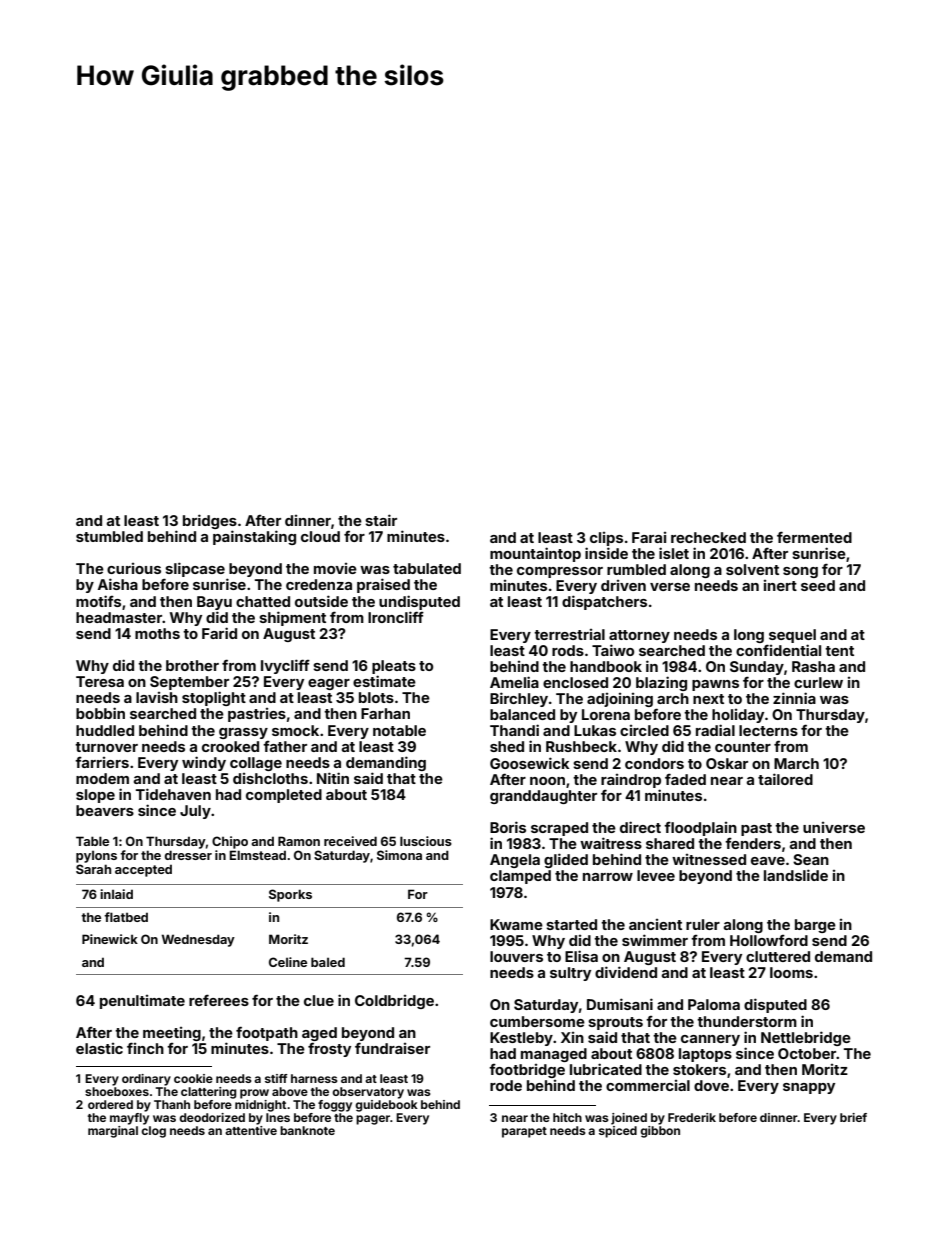 This screenshot has height=1233, width=952. I want to click on Birchley, so click(519, 699).
